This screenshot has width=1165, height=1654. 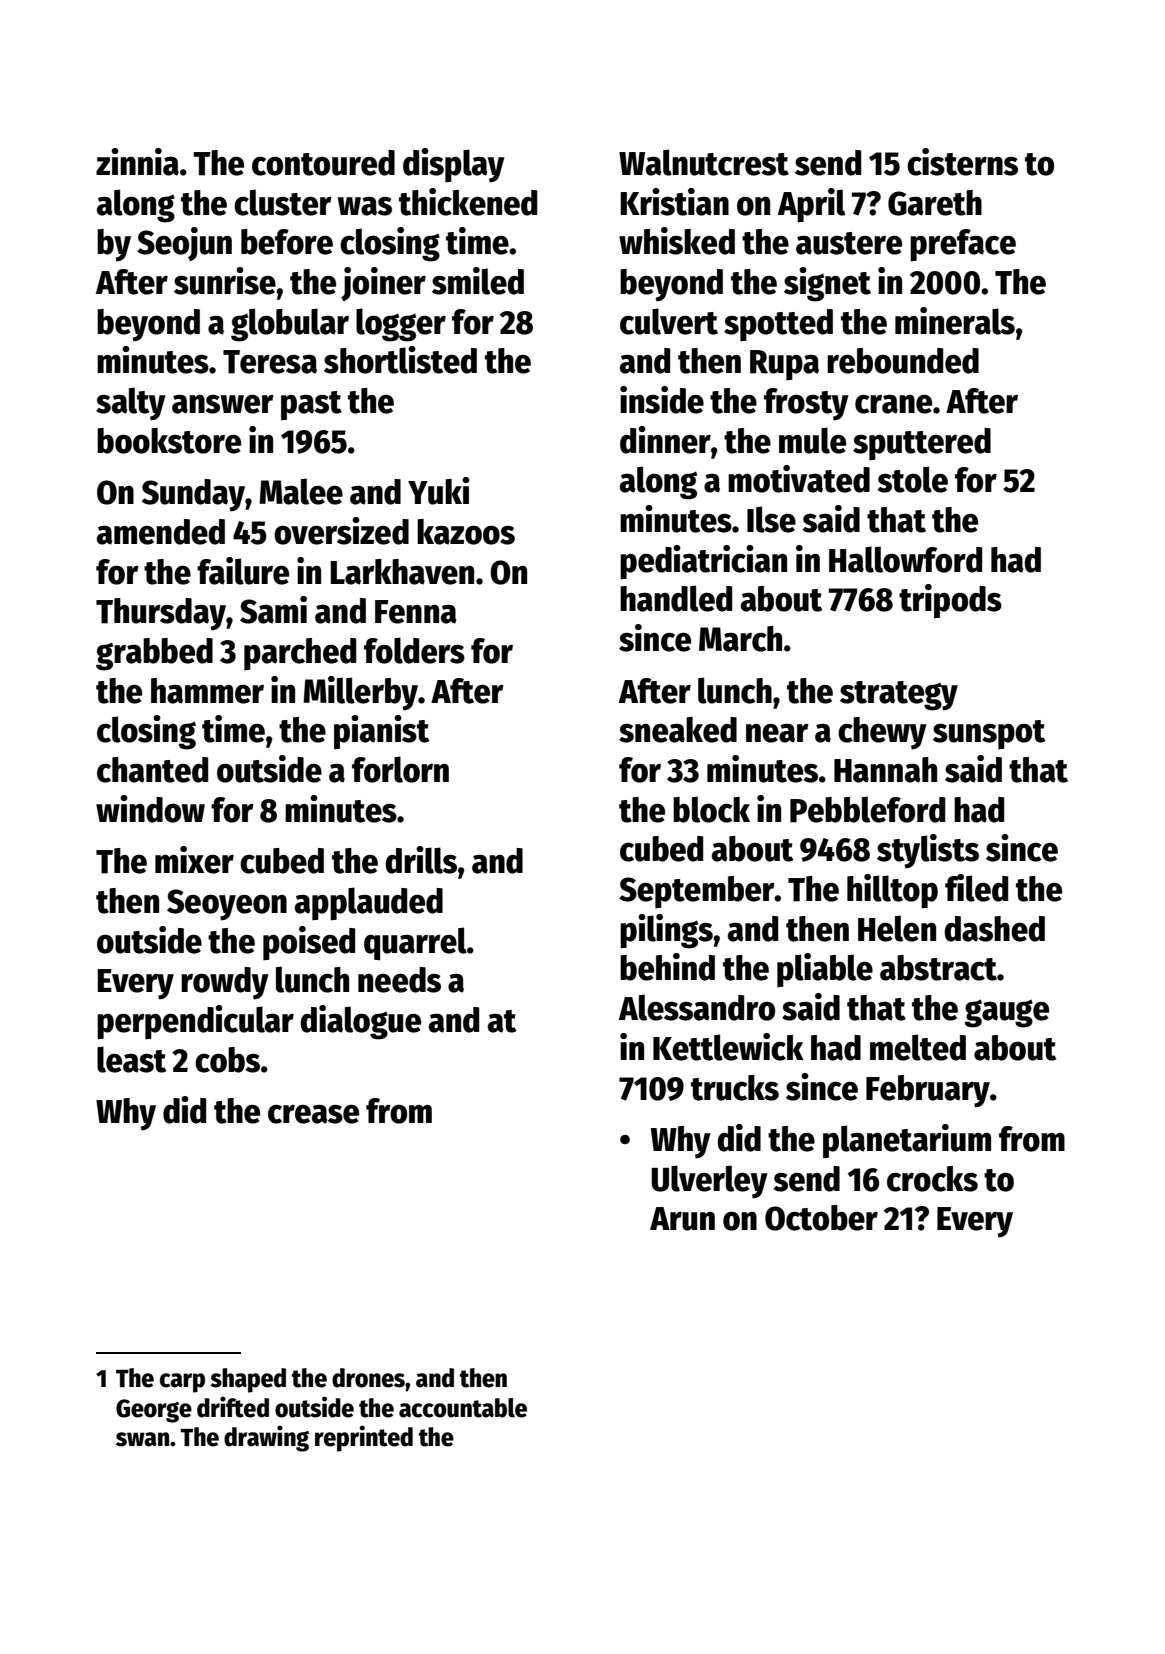 What do you see at coordinates (811, 205) in the screenshot?
I see `April` at bounding box center [811, 205].
